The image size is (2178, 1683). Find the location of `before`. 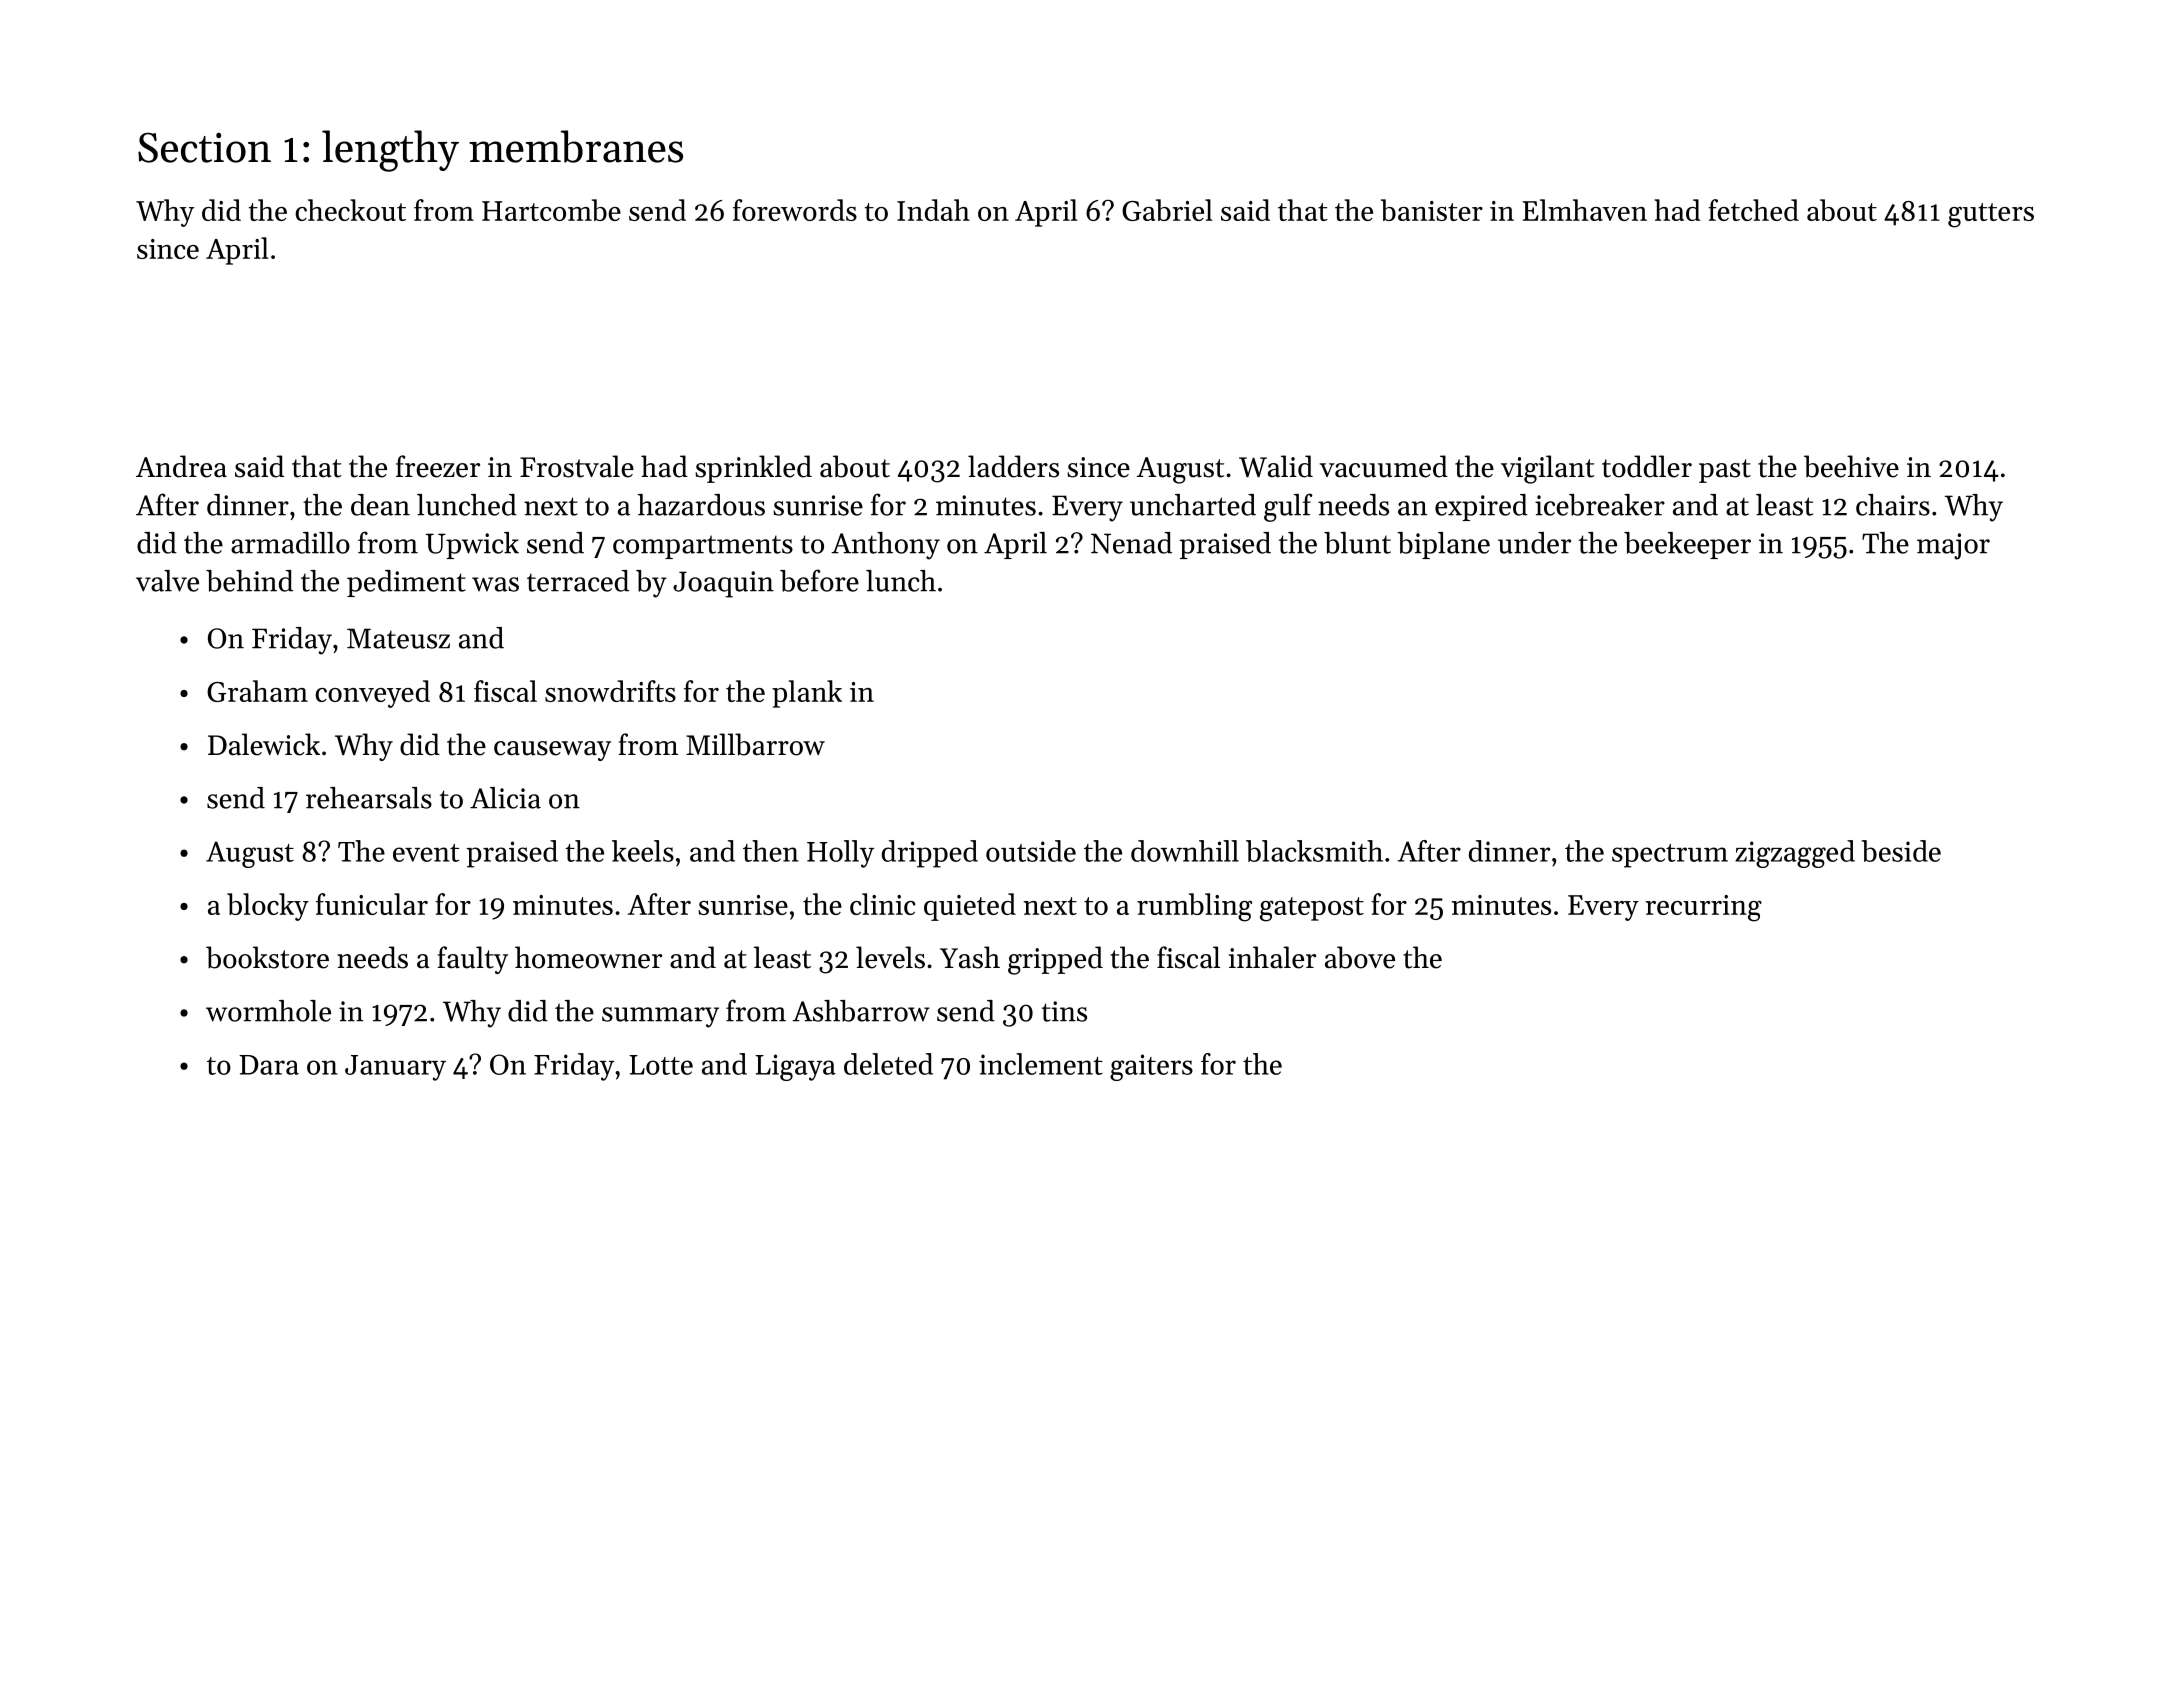

before is located at coordinates (819, 580).
